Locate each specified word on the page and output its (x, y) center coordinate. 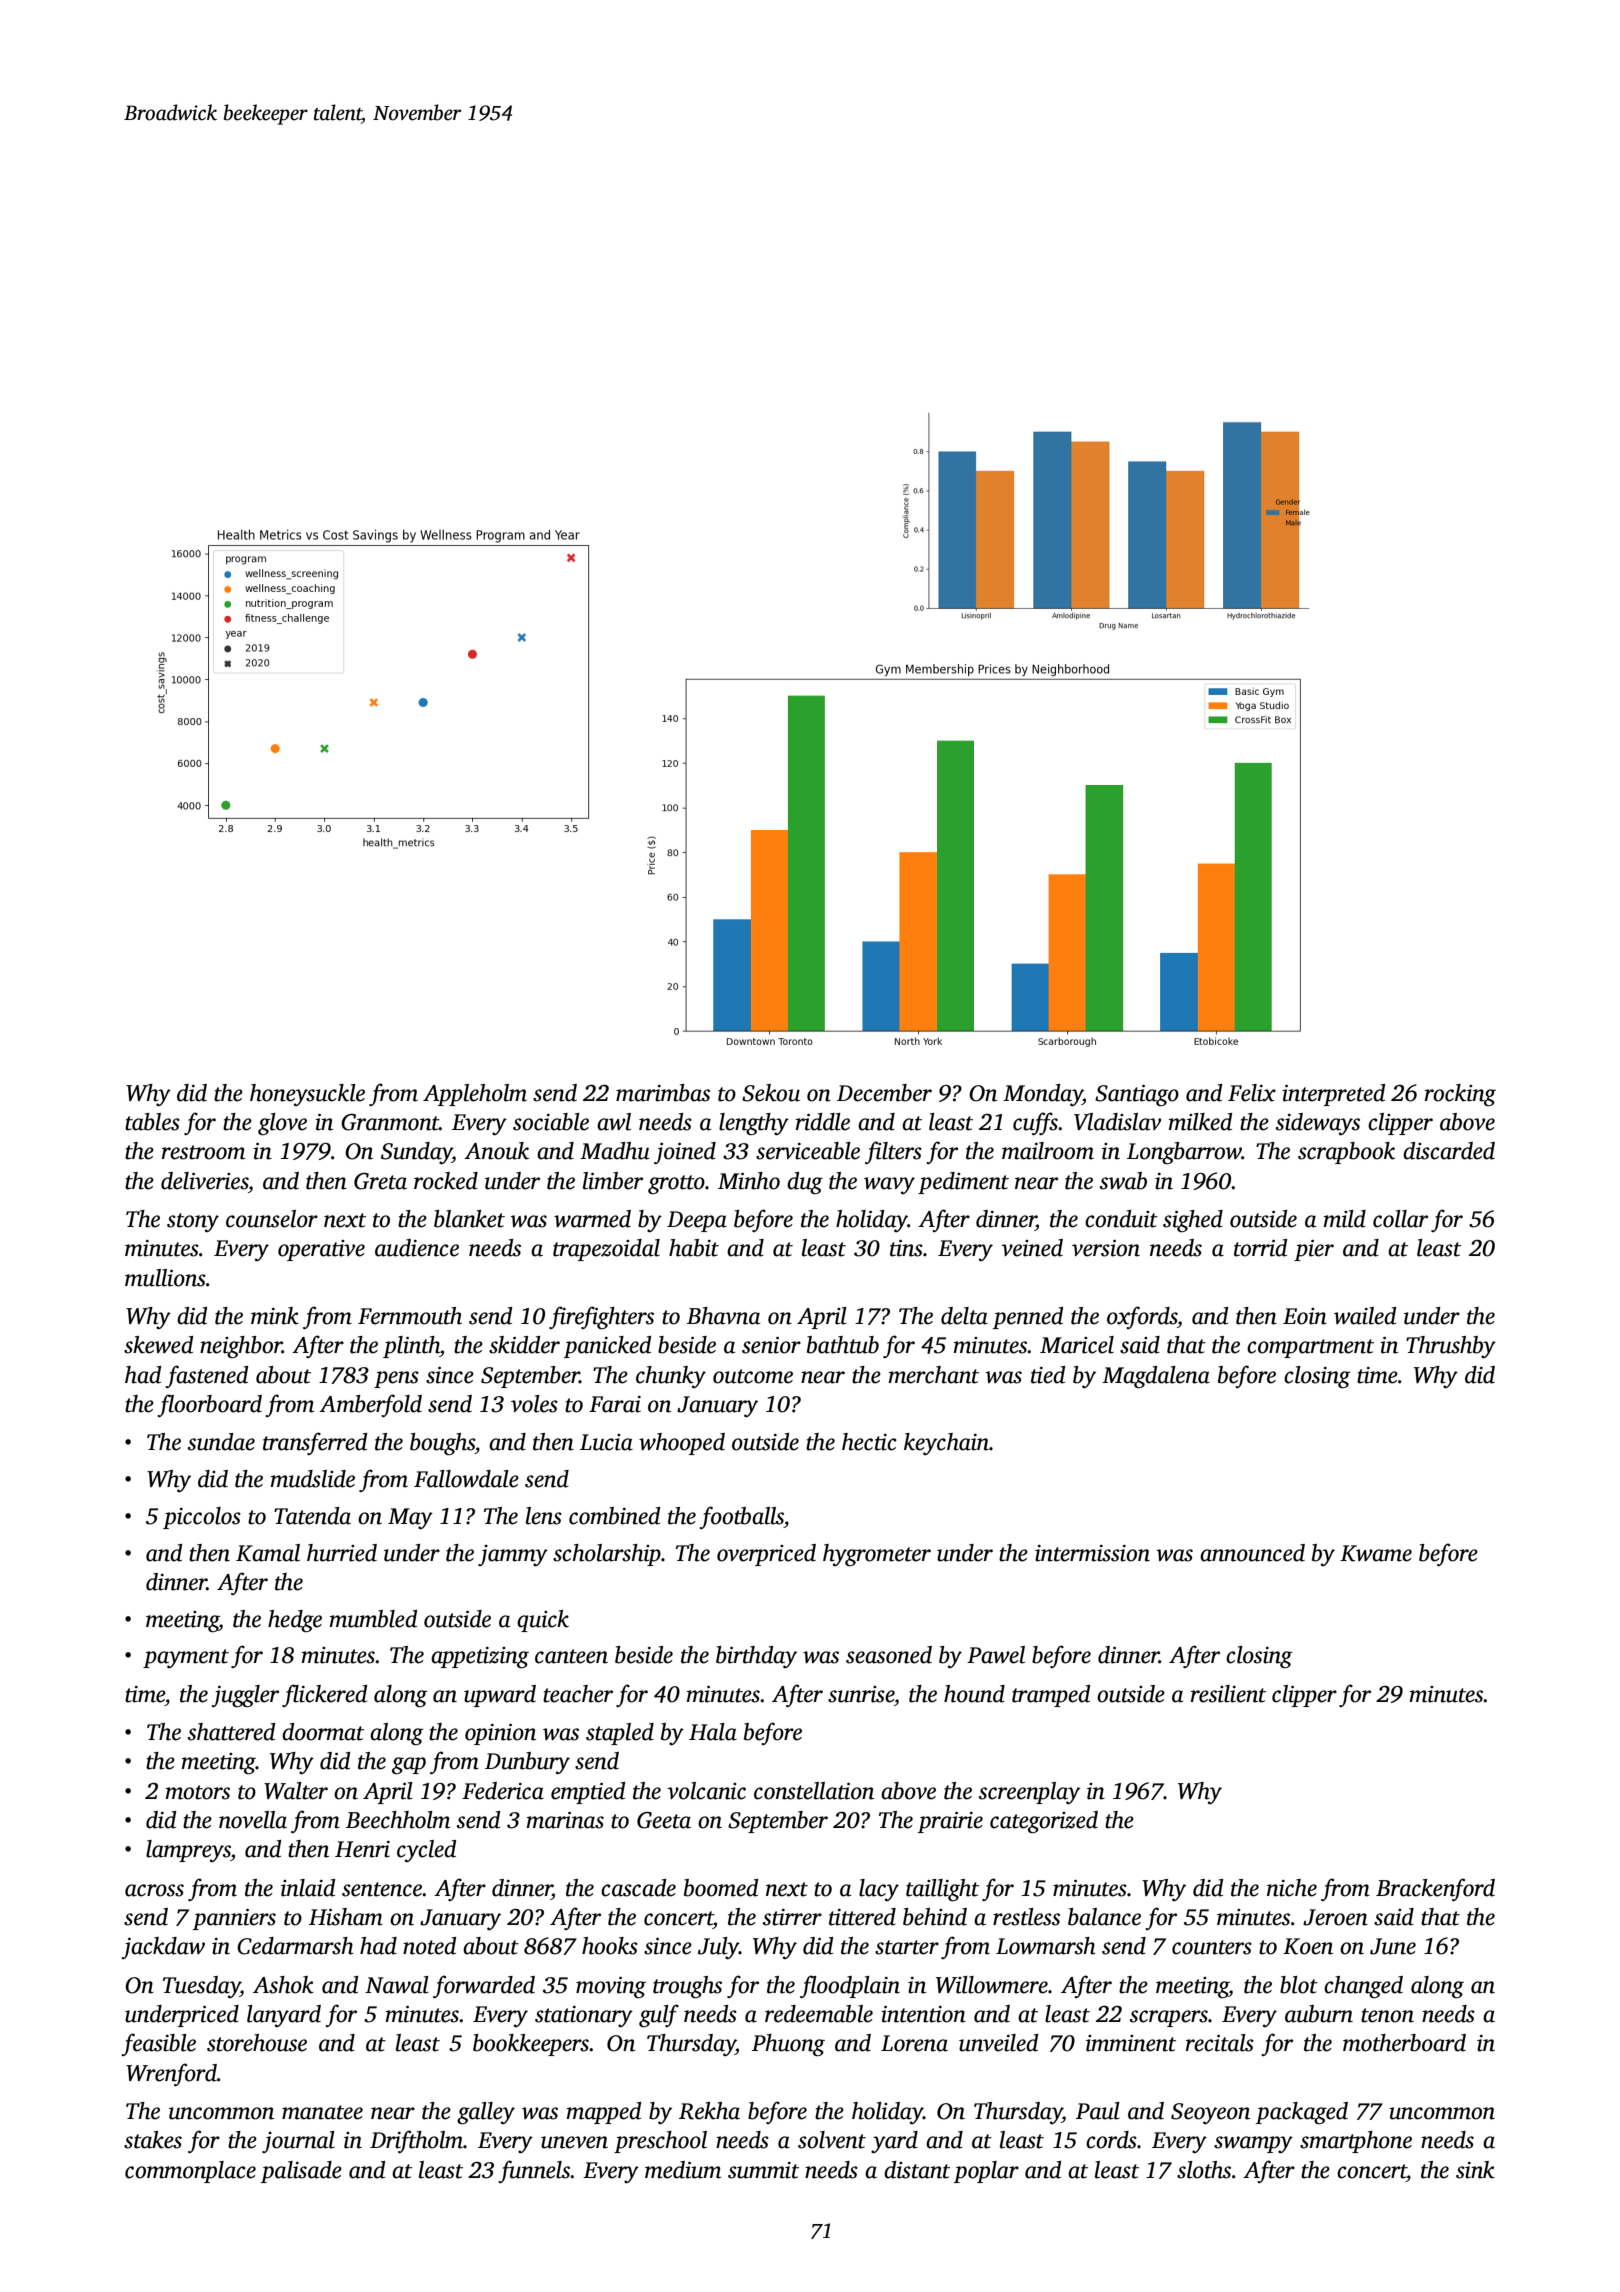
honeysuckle (307, 1095)
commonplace (190, 2172)
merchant (934, 1375)
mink (275, 1316)
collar (1400, 1219)
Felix (1252, 1093)
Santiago (1137, 1096)
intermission (1092, 1553)
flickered (324, 1695)
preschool (660, 2142)
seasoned (889, 1655)
